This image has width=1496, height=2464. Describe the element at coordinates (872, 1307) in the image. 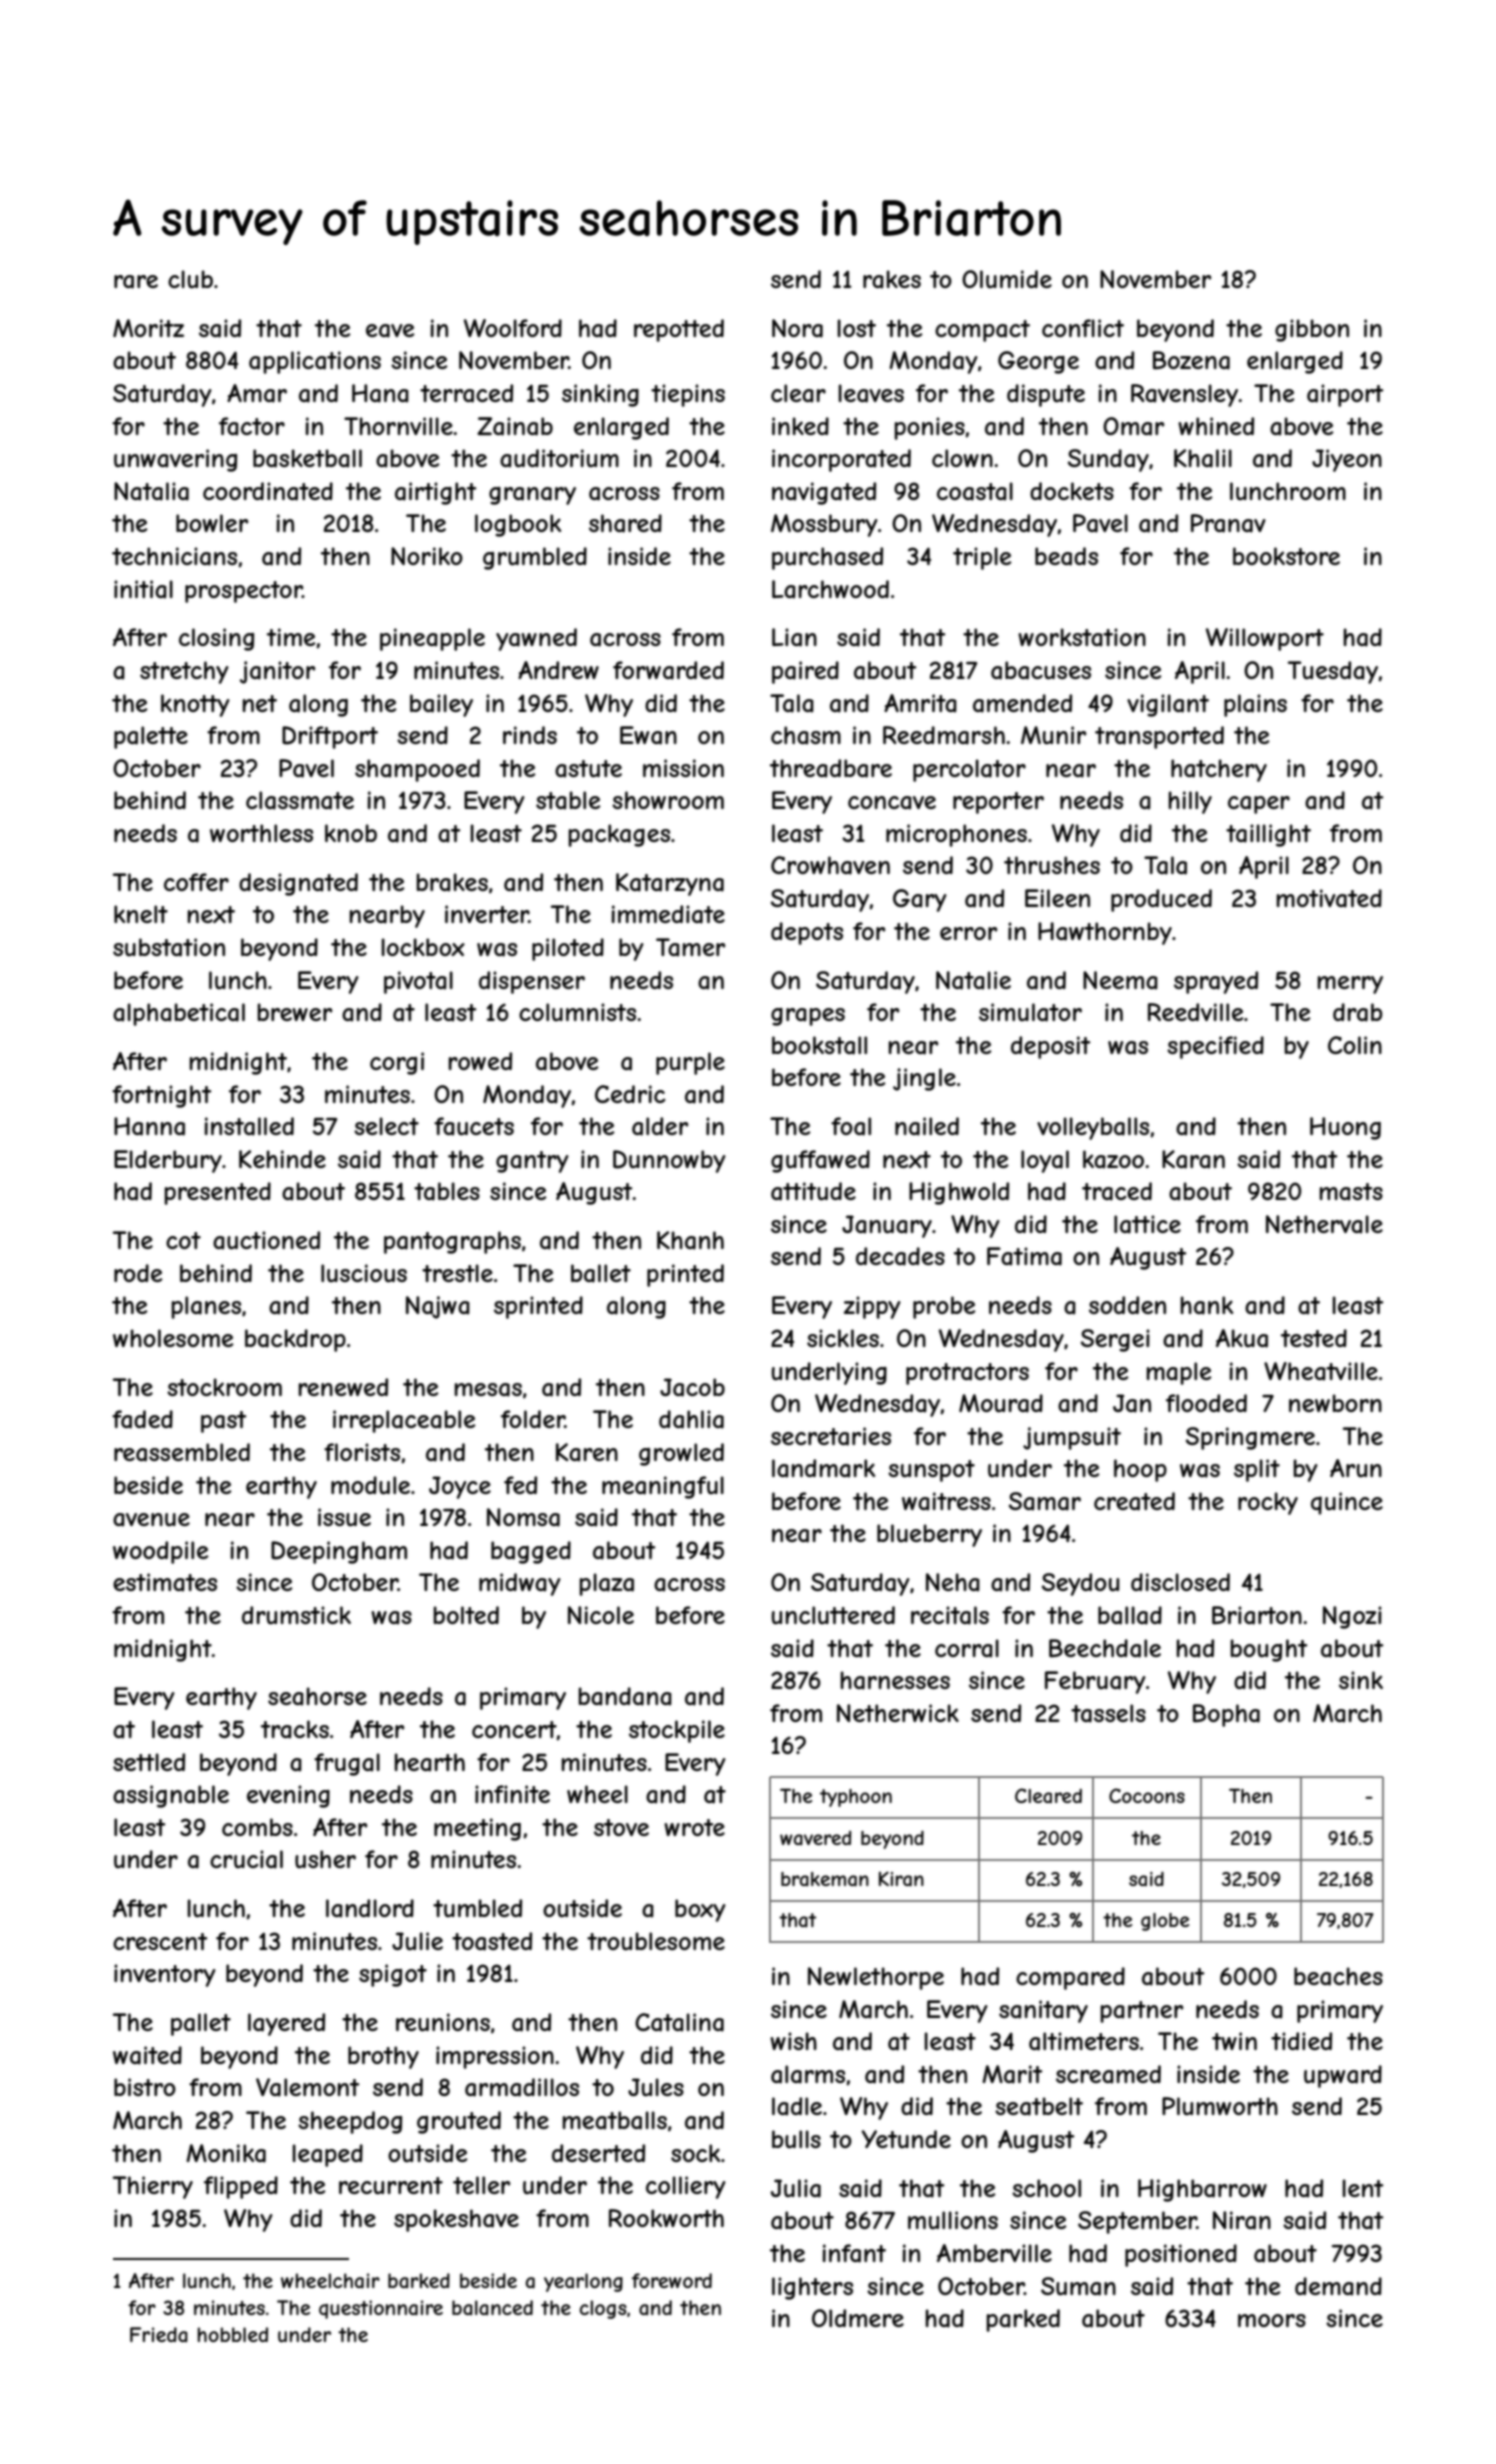

I see `zippy` at that location.
